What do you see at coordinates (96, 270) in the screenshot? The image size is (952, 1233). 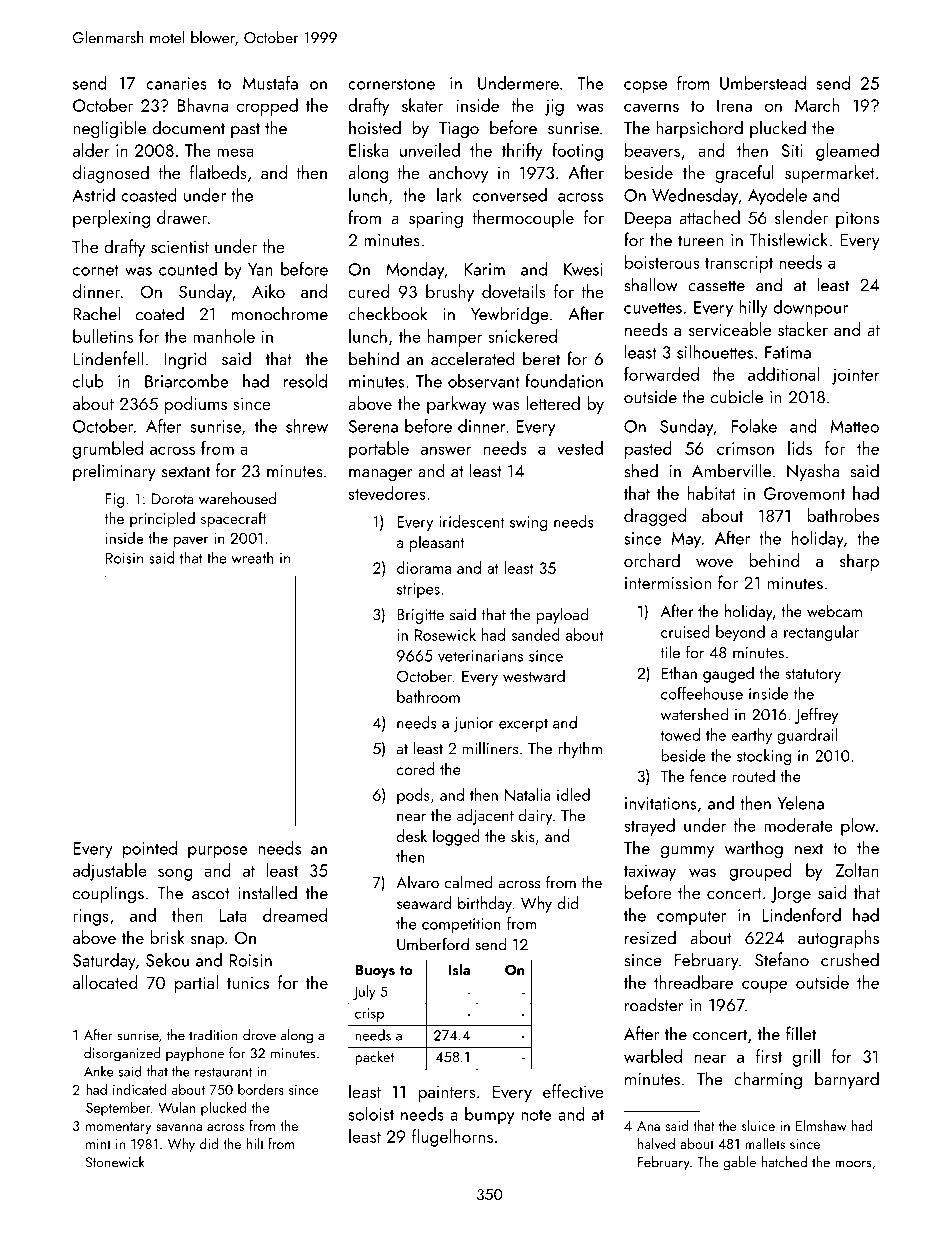 I see `cornet` at bounding box center [96, 270].
